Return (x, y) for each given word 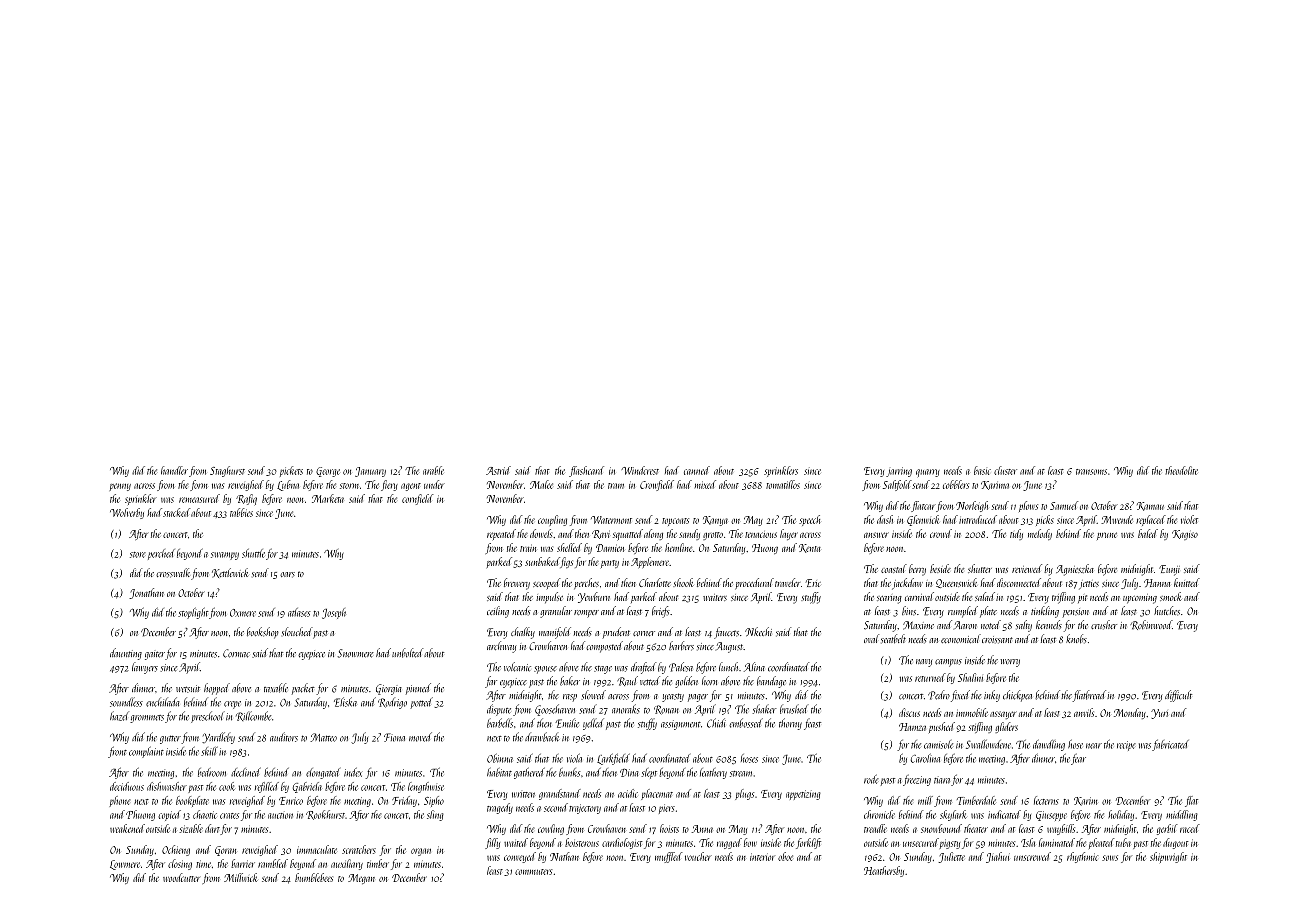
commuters (533, 872)
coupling (552, 520)
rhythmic (1082, 857)
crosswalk (173, 573)
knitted (1187, 582)
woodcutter (181, 877)
